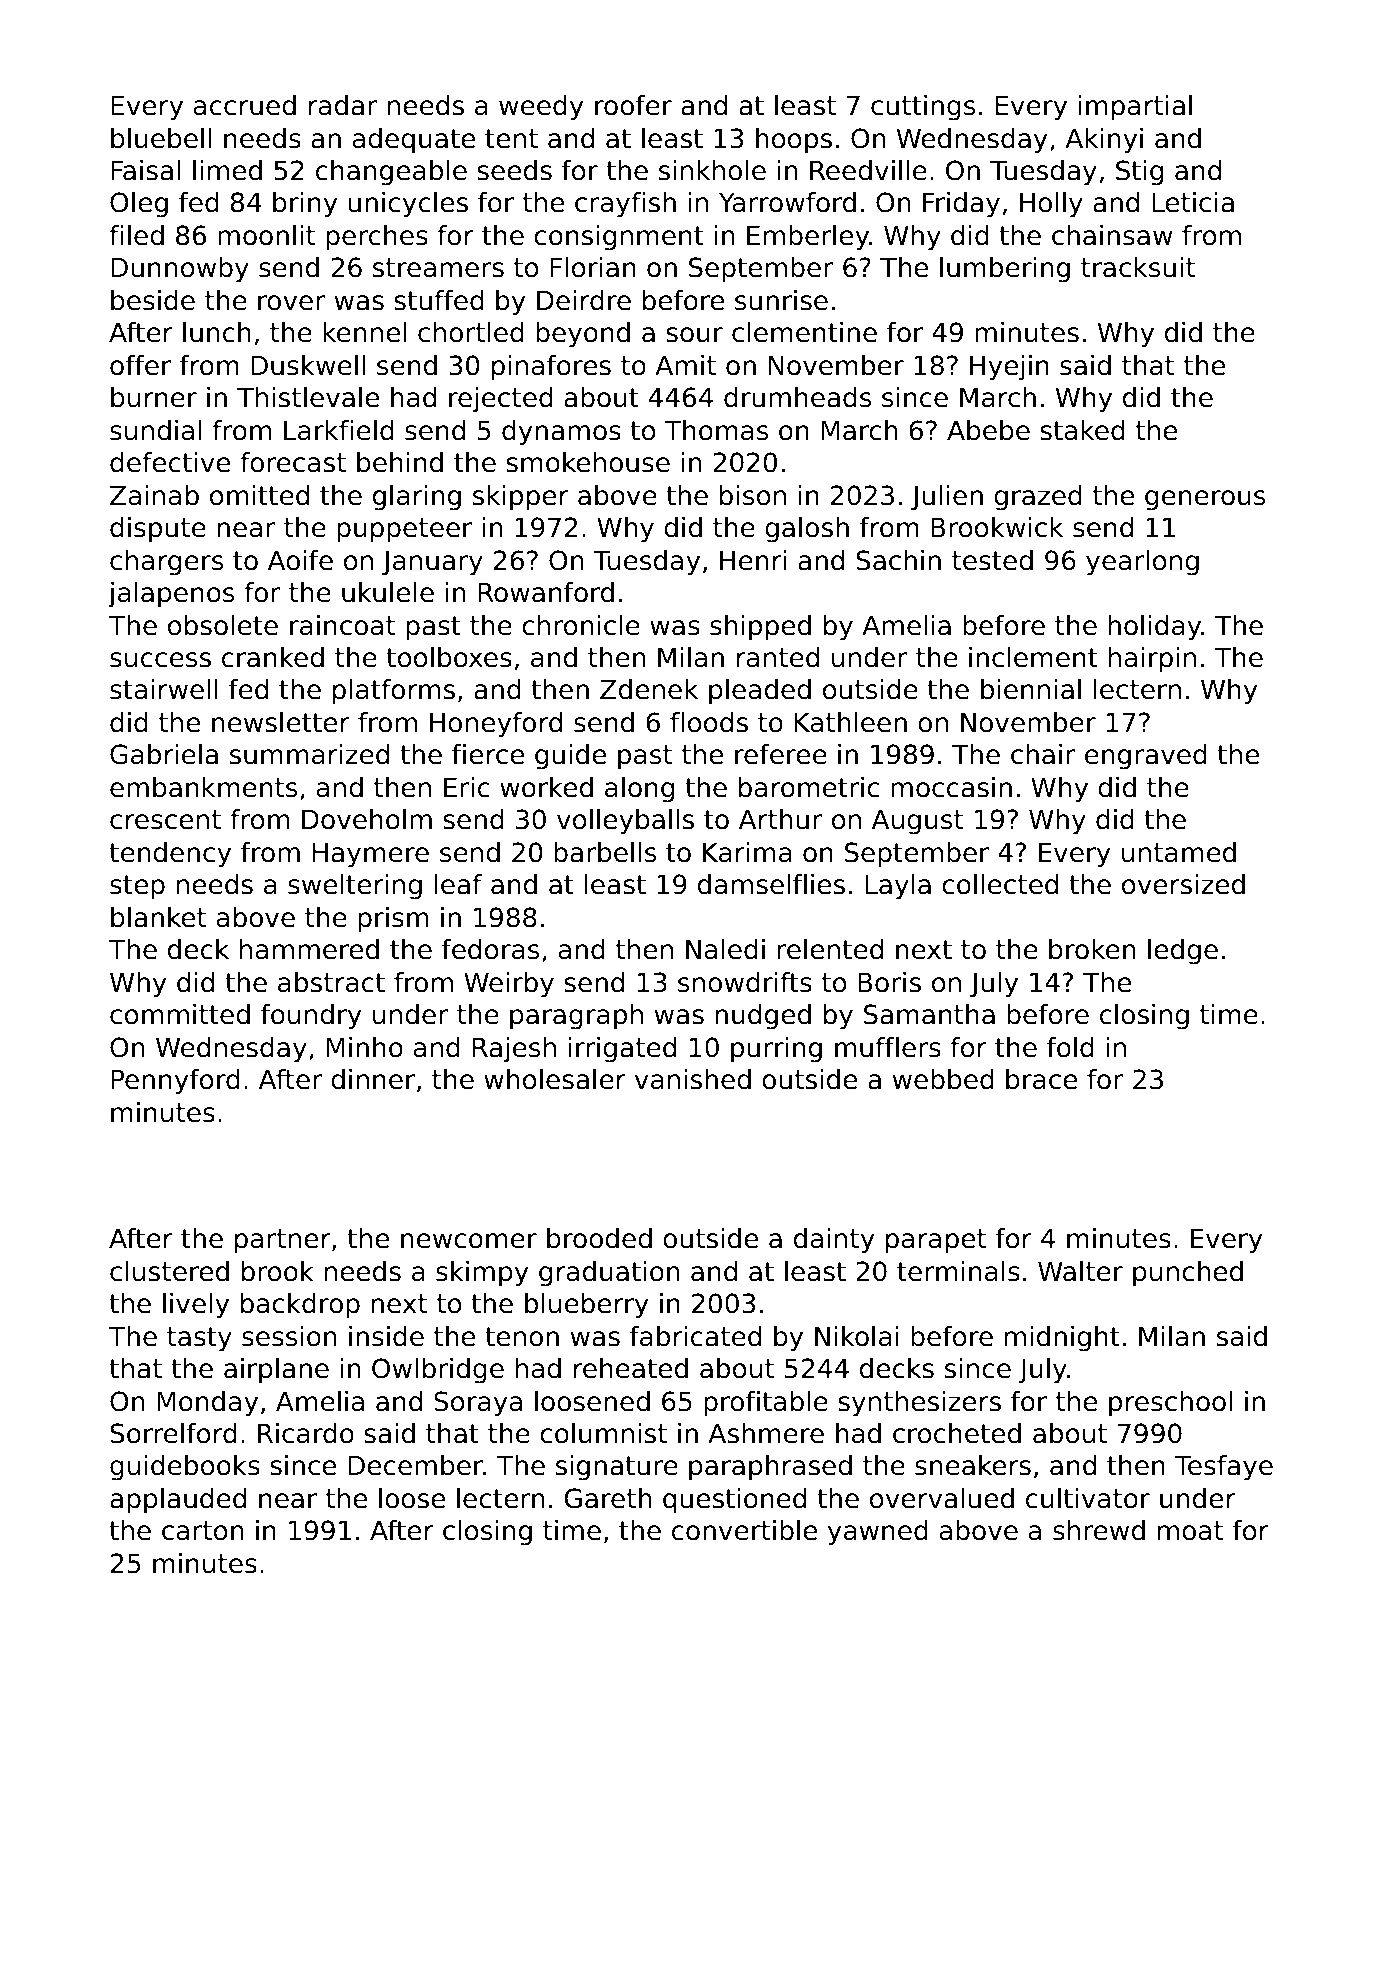 The height and width of the image is (1969, 1386). I want to click on yawned, so click(878, 1533).
